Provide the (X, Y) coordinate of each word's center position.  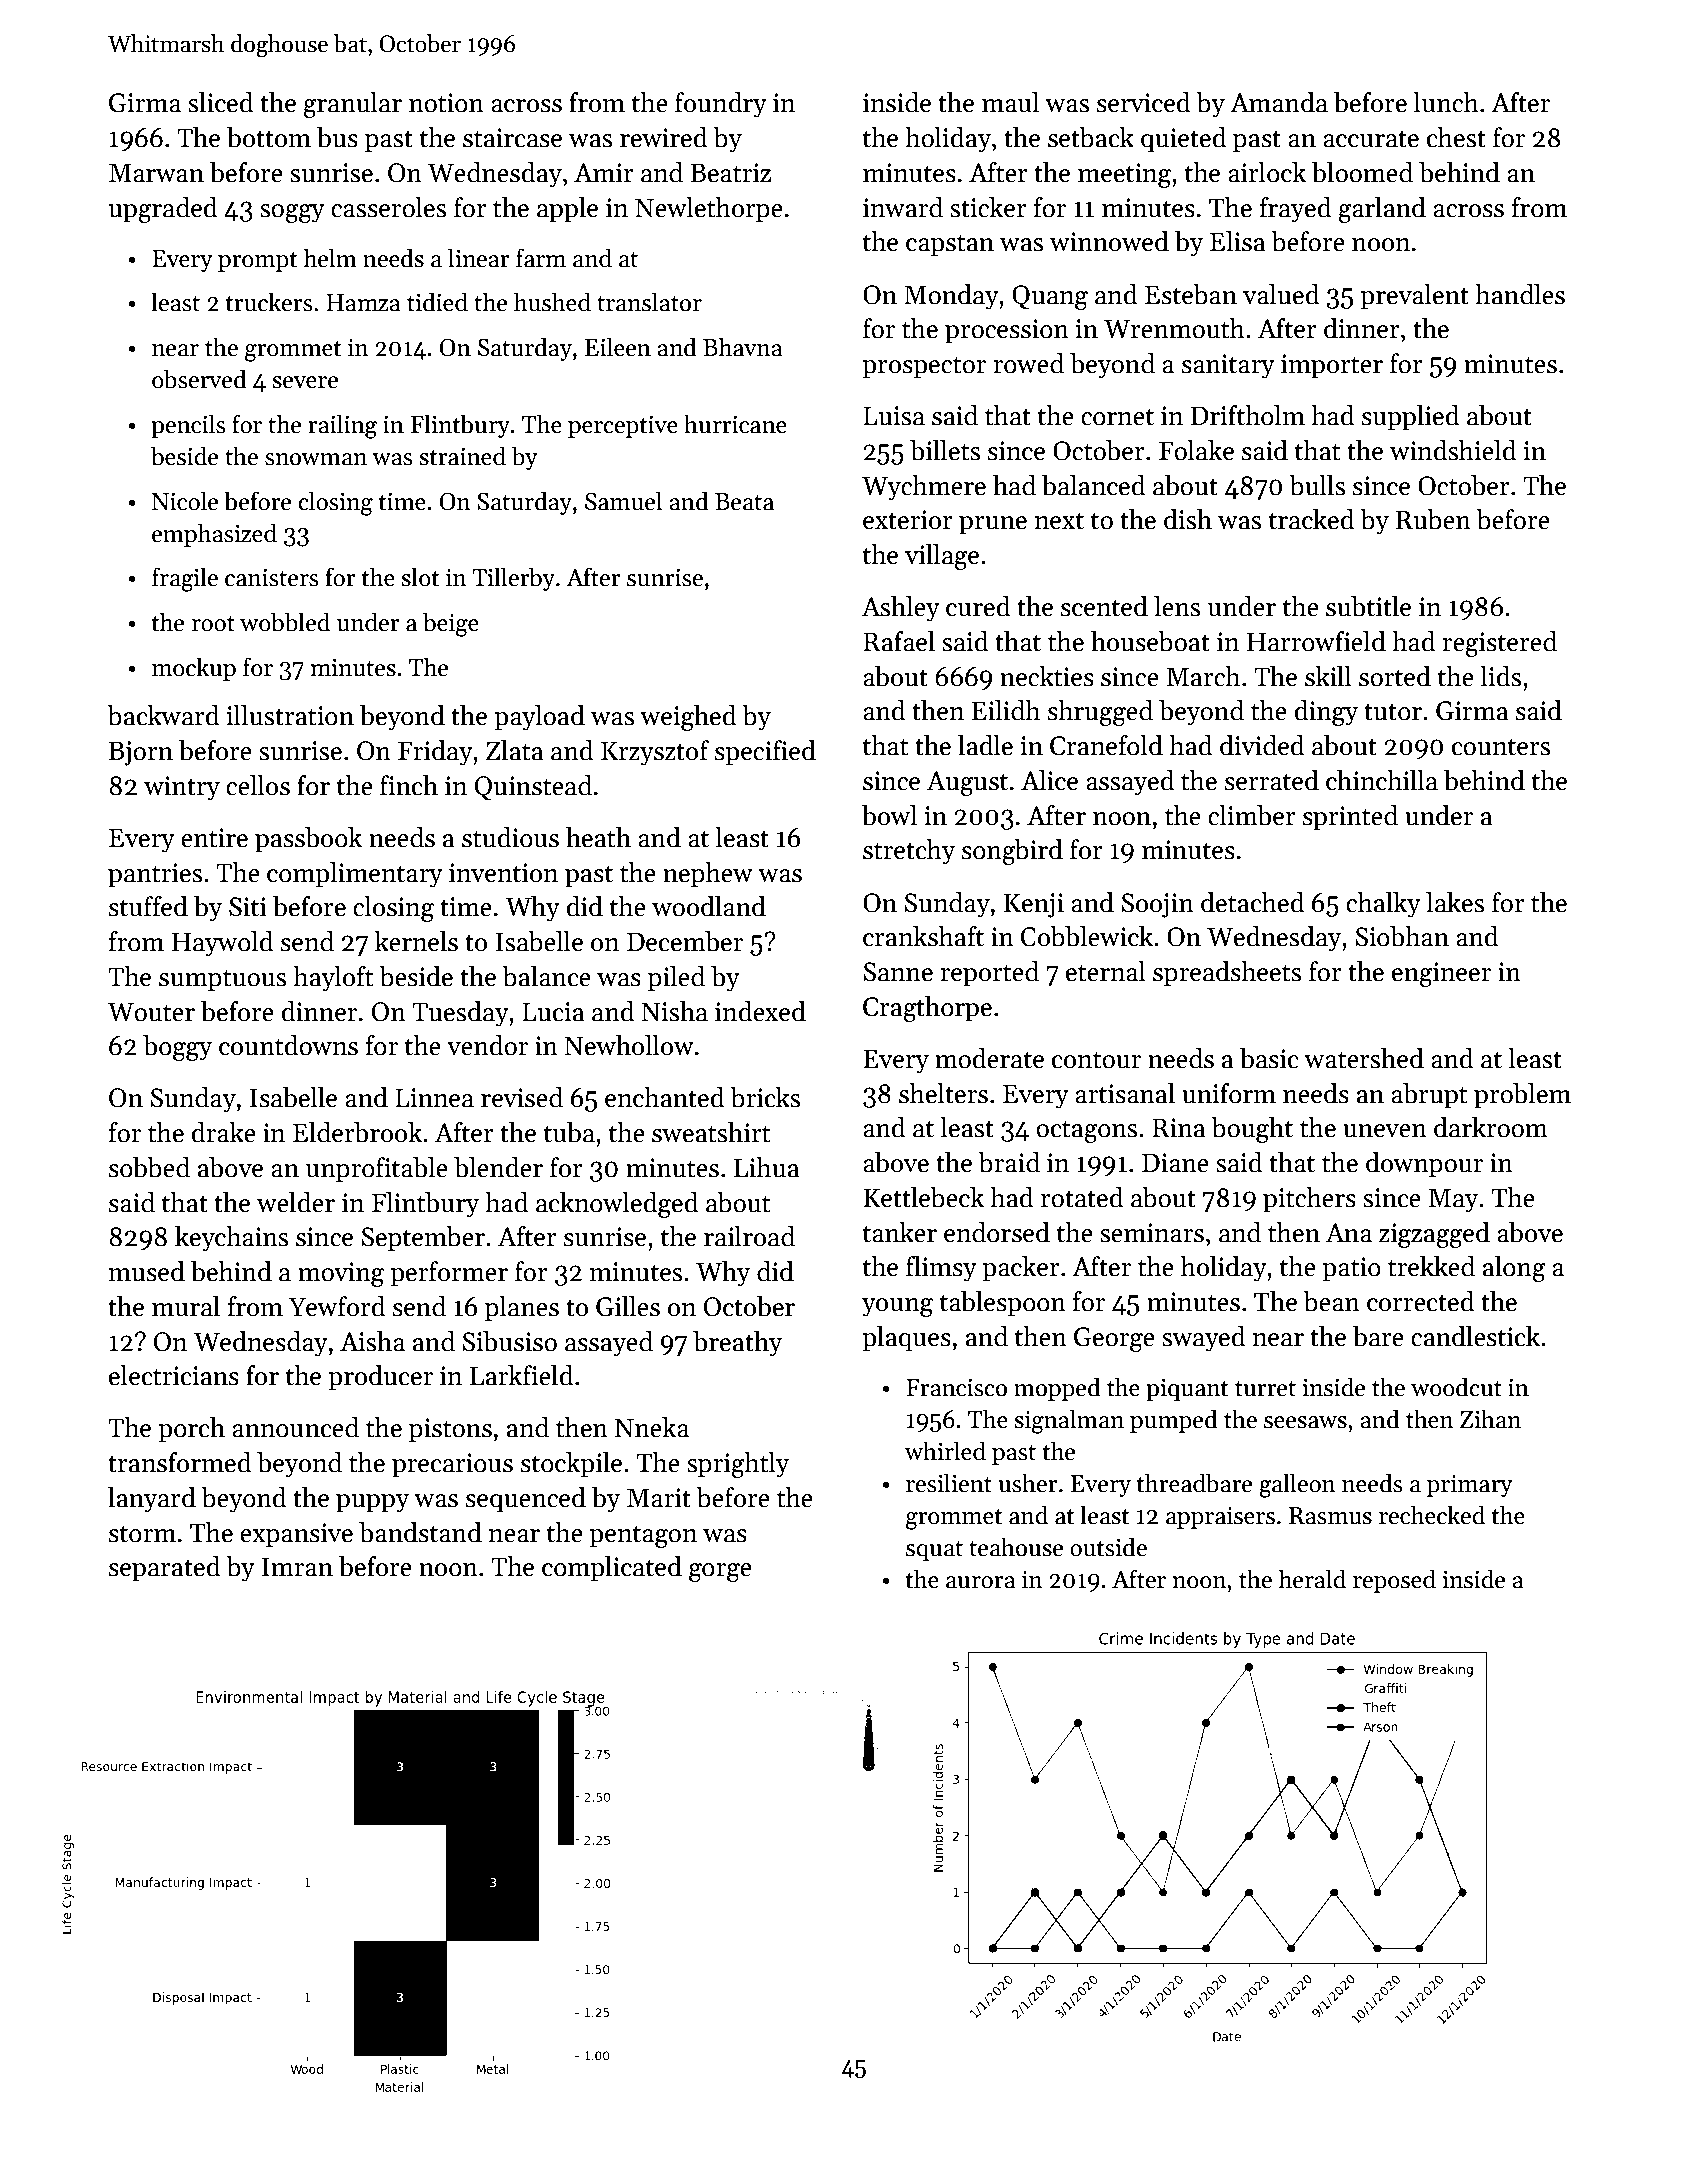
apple (567, 210)
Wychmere (924, 488)
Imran (297, 1567)
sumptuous (222, 980)
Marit (659, 1498)
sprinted (1350, 818)
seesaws (1305, 1422)
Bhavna (743, 347)
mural (186, 1306)
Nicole (185, 501)
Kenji (1034, 905)
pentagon (643, 1536)
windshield (1453, 450)
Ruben (1433, 519)
